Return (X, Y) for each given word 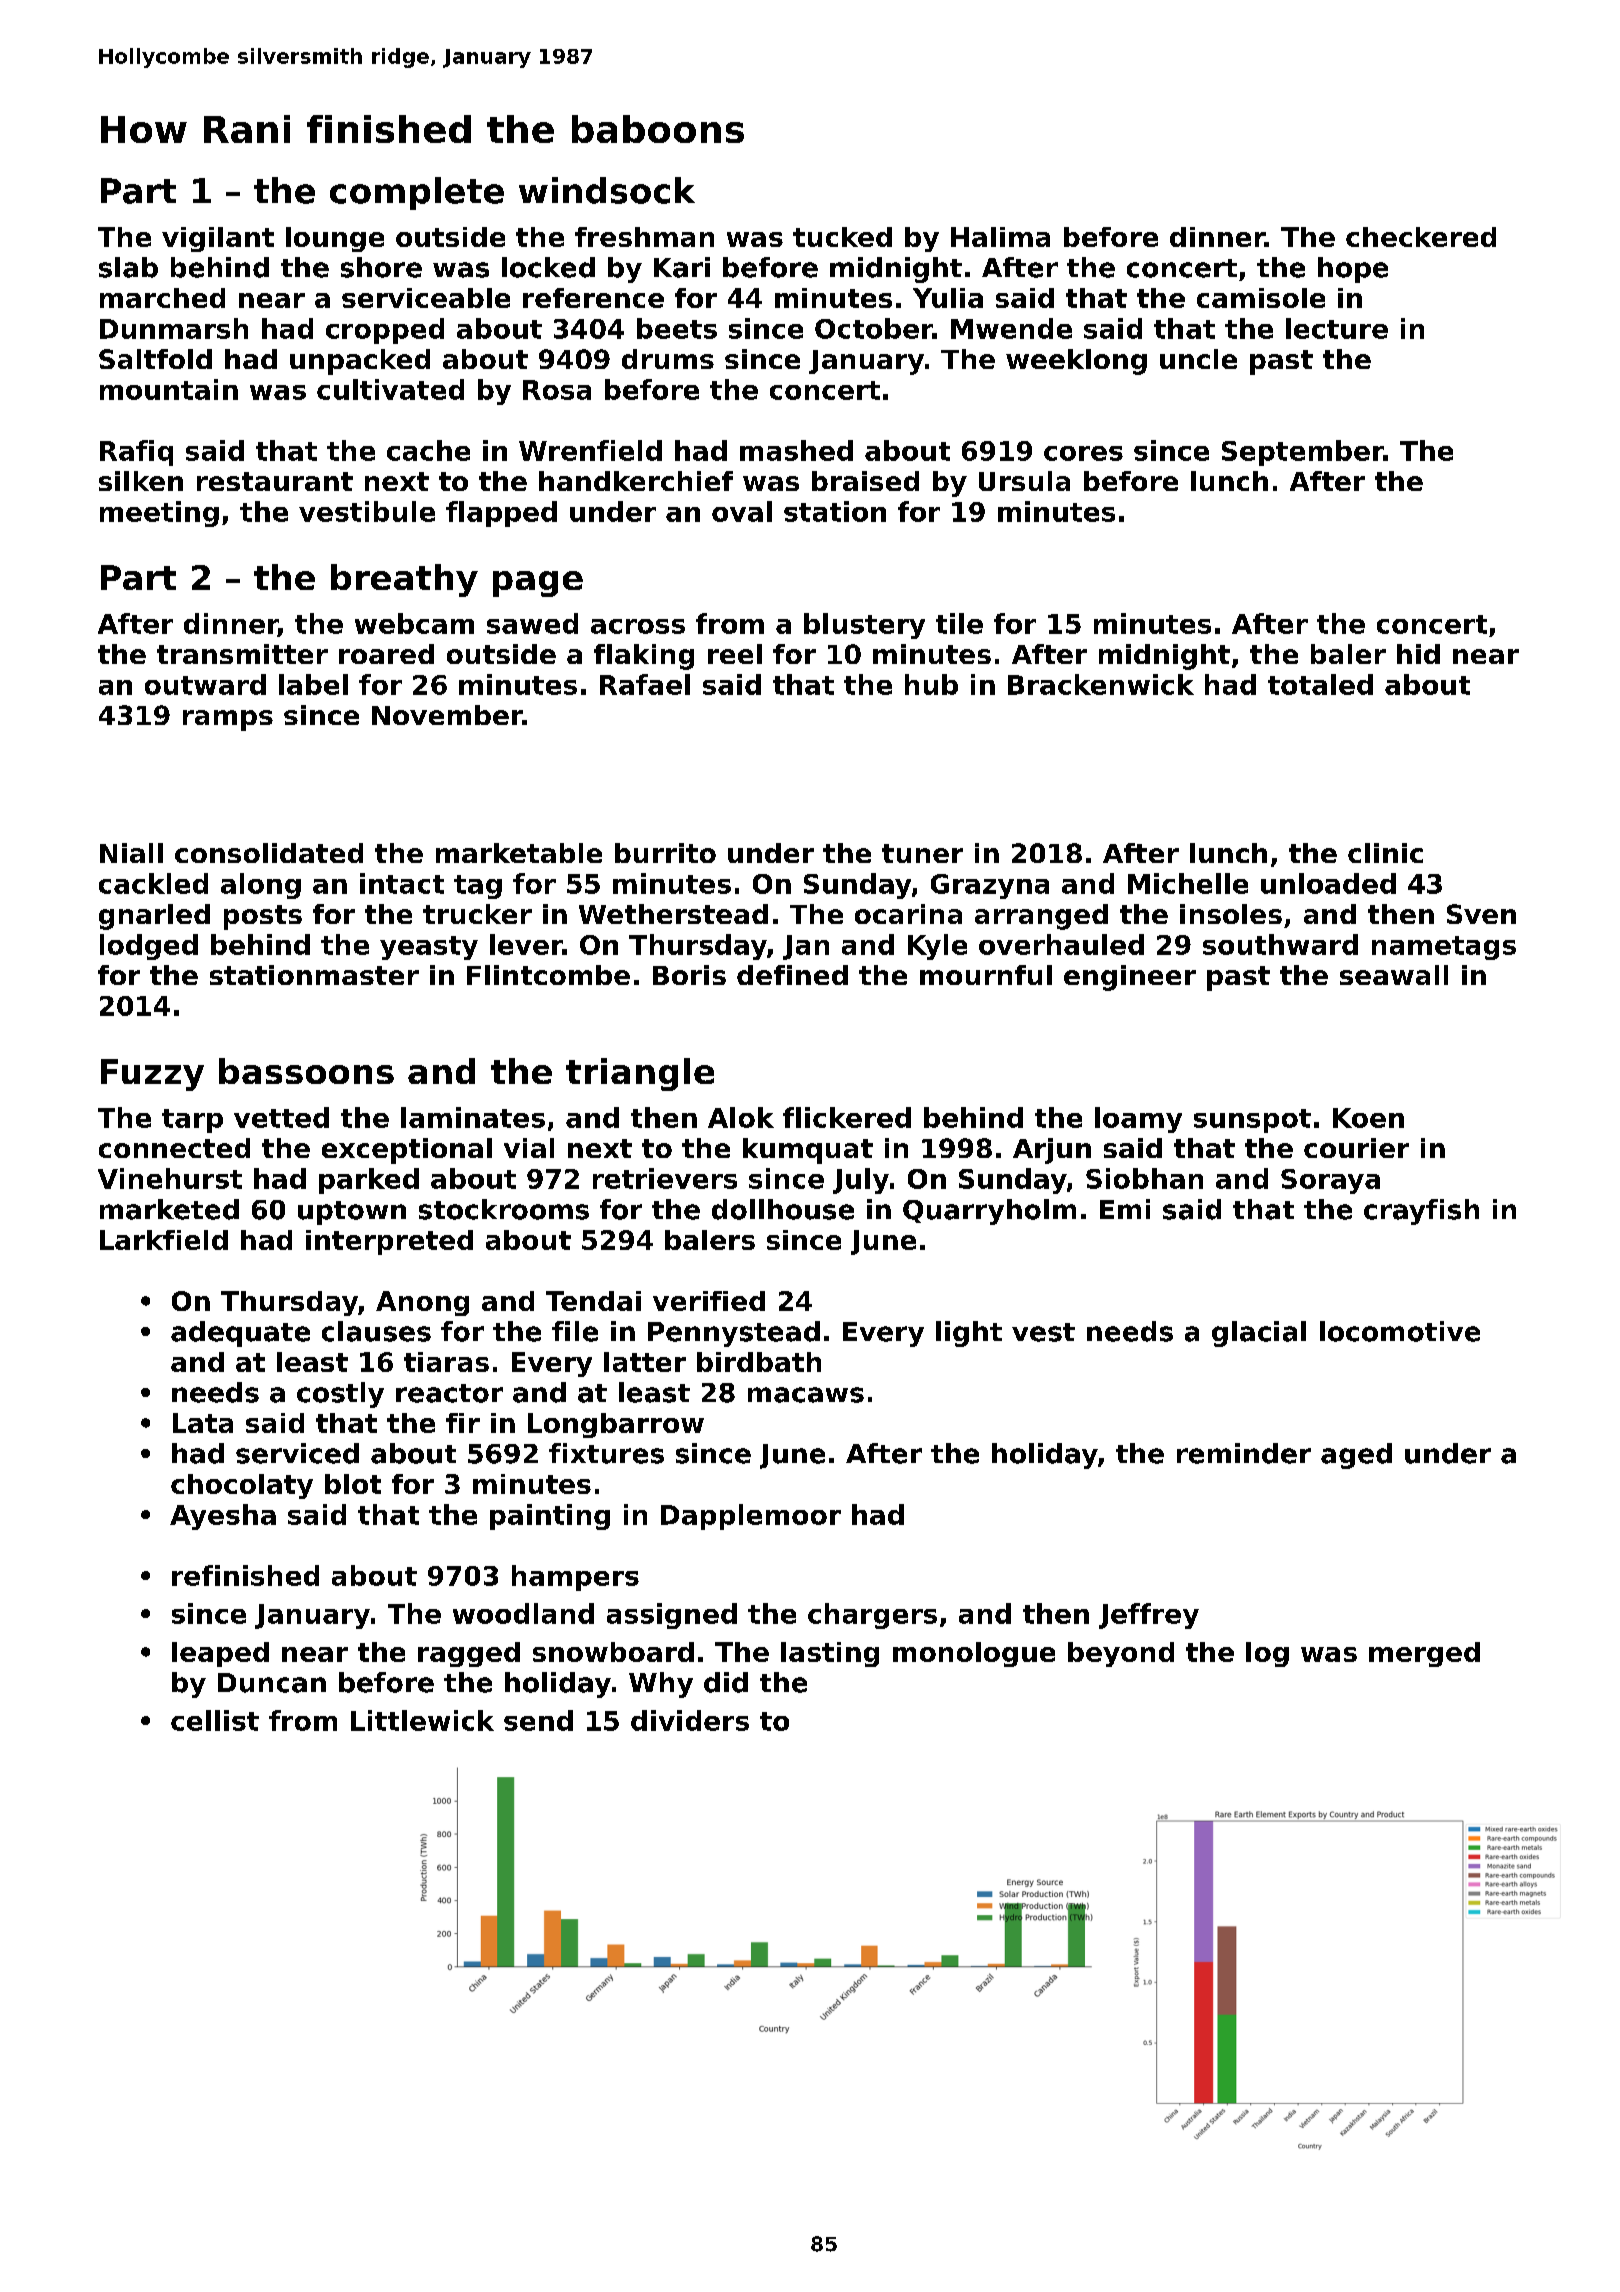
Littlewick (422, 1720)
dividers (690, 1720)
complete (417, 193)
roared (386, 654)
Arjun (1052, 1151)
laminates (473, 1117)
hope (1353, 270)
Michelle (1188, 883)
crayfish (1421, 1212)
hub (931, 684)
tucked (842, 237)
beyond (1121, 1654)
